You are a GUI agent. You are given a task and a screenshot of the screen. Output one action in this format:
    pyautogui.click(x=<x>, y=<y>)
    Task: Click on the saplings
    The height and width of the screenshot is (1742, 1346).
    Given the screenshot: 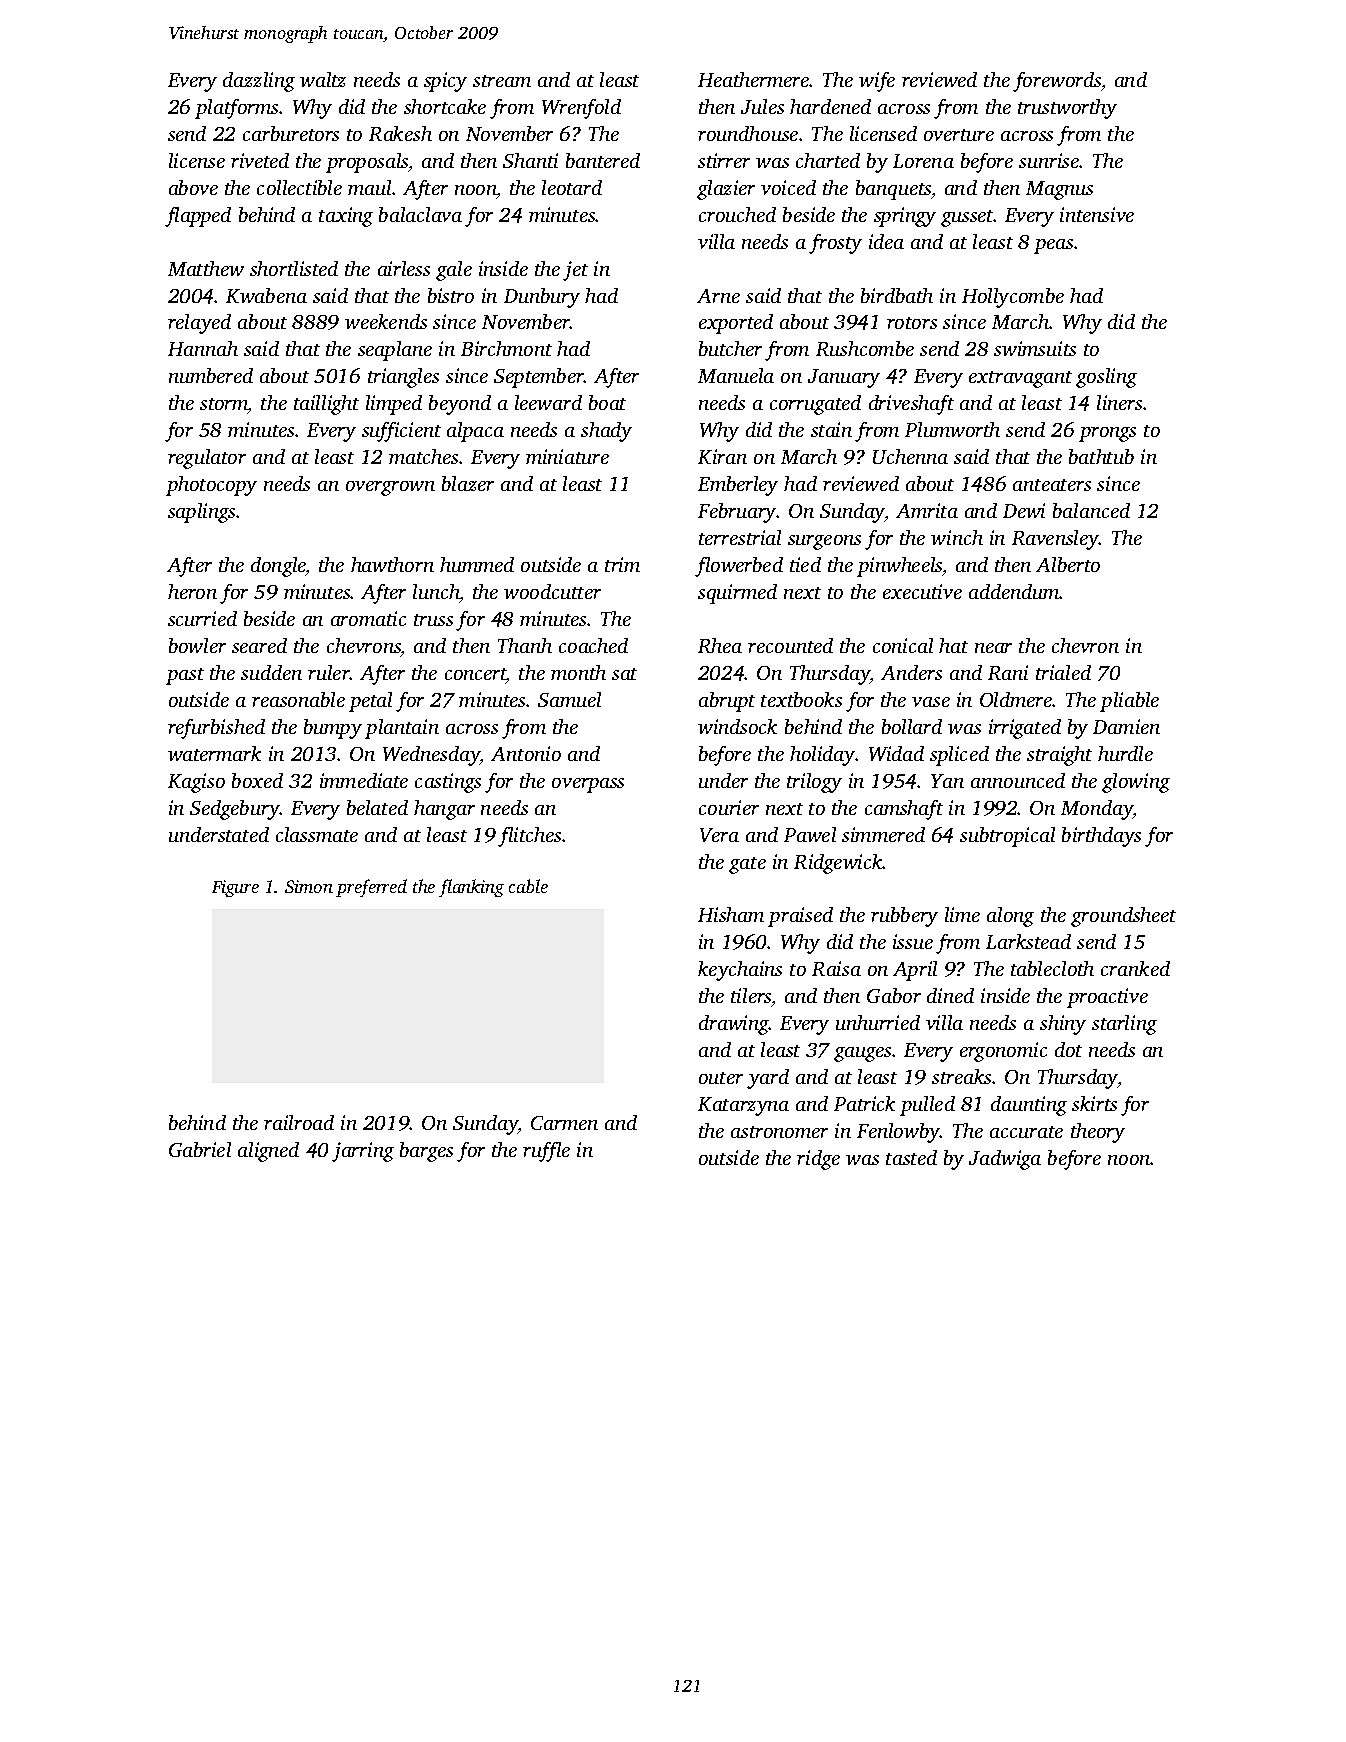 What is the action you would take?
    pyautogui.click(x=201, y=513)
